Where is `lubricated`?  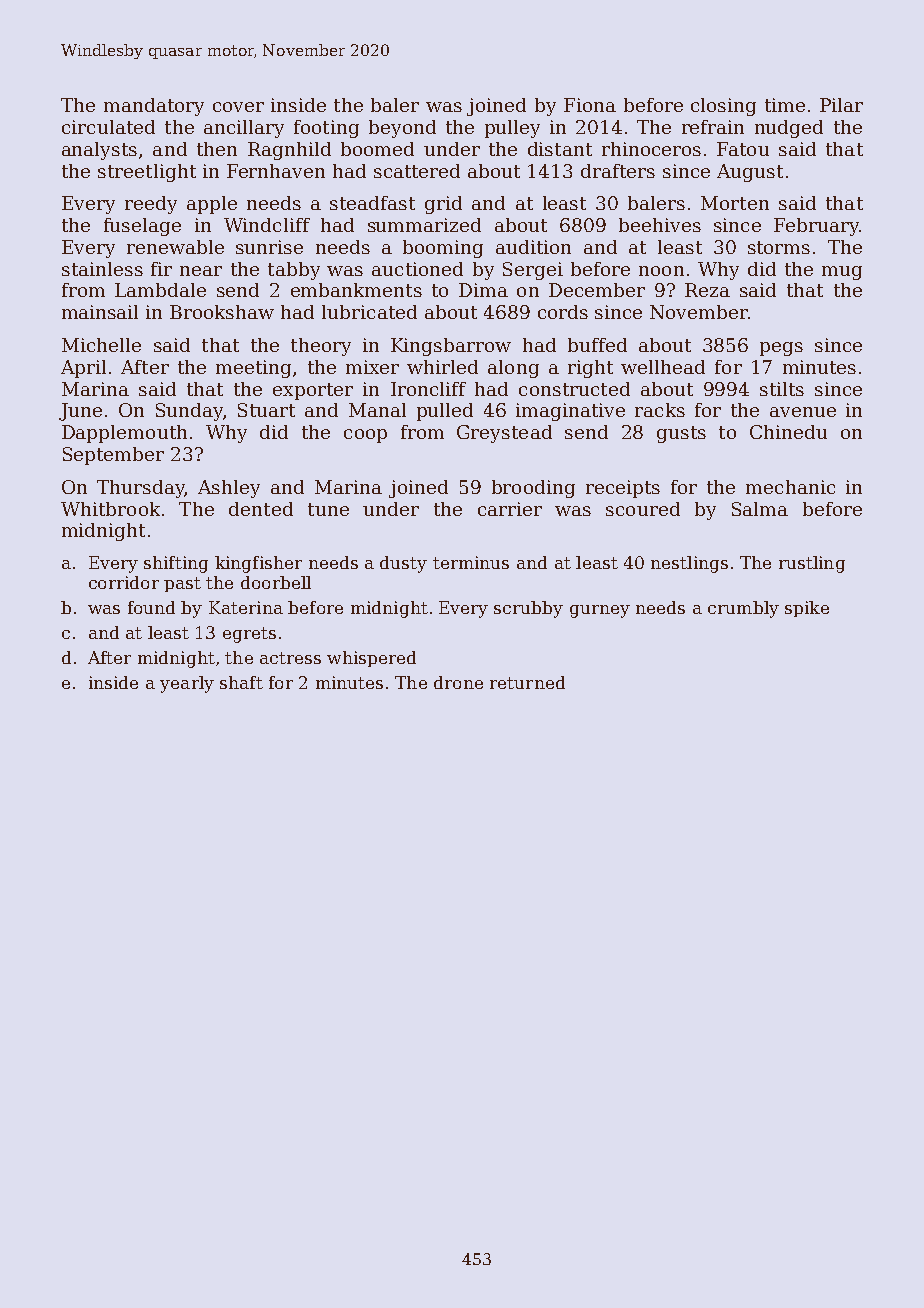
lubricated is located at coordinates (369, 312).
